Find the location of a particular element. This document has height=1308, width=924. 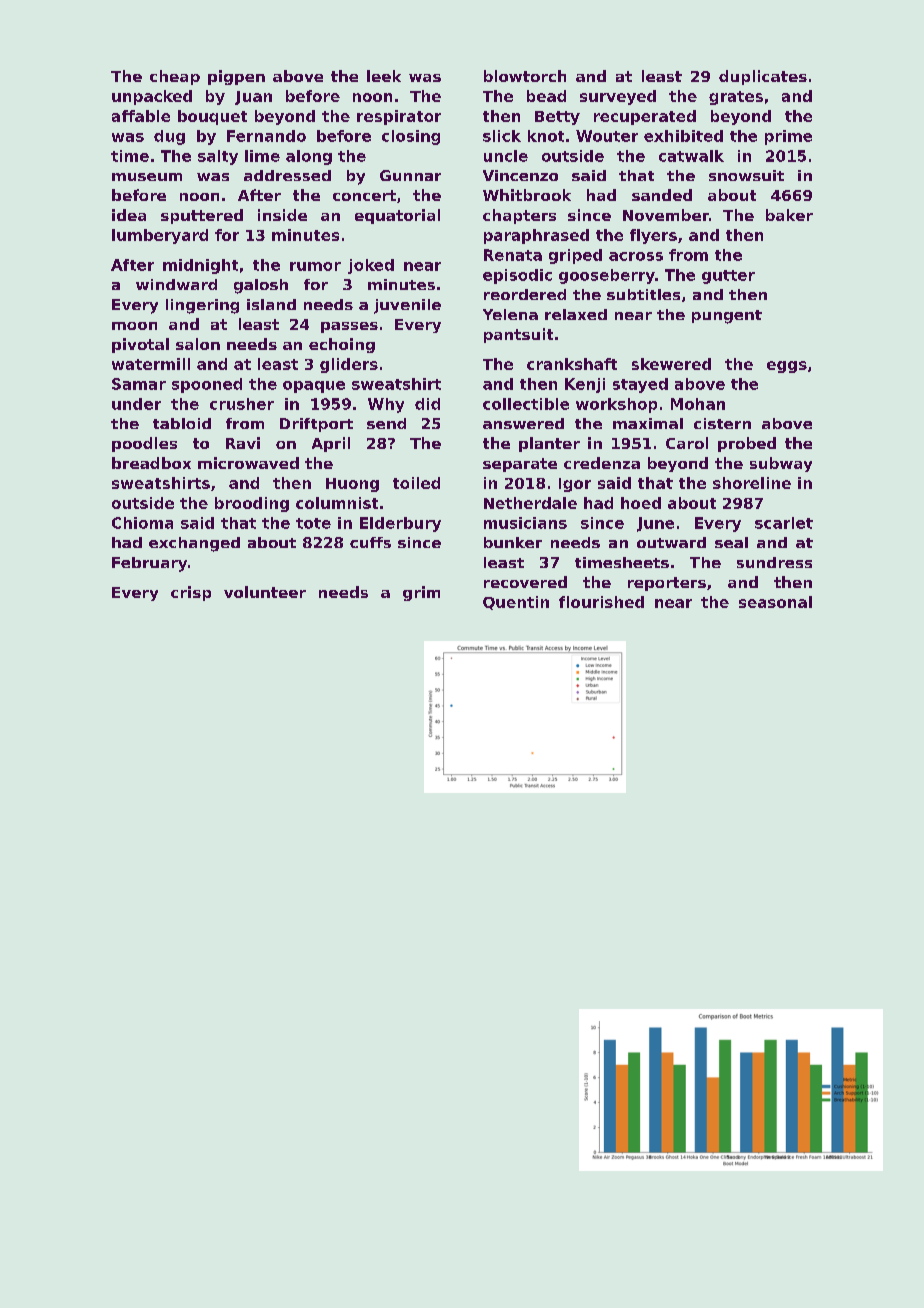

joked is located at coordinates (371, 266).
